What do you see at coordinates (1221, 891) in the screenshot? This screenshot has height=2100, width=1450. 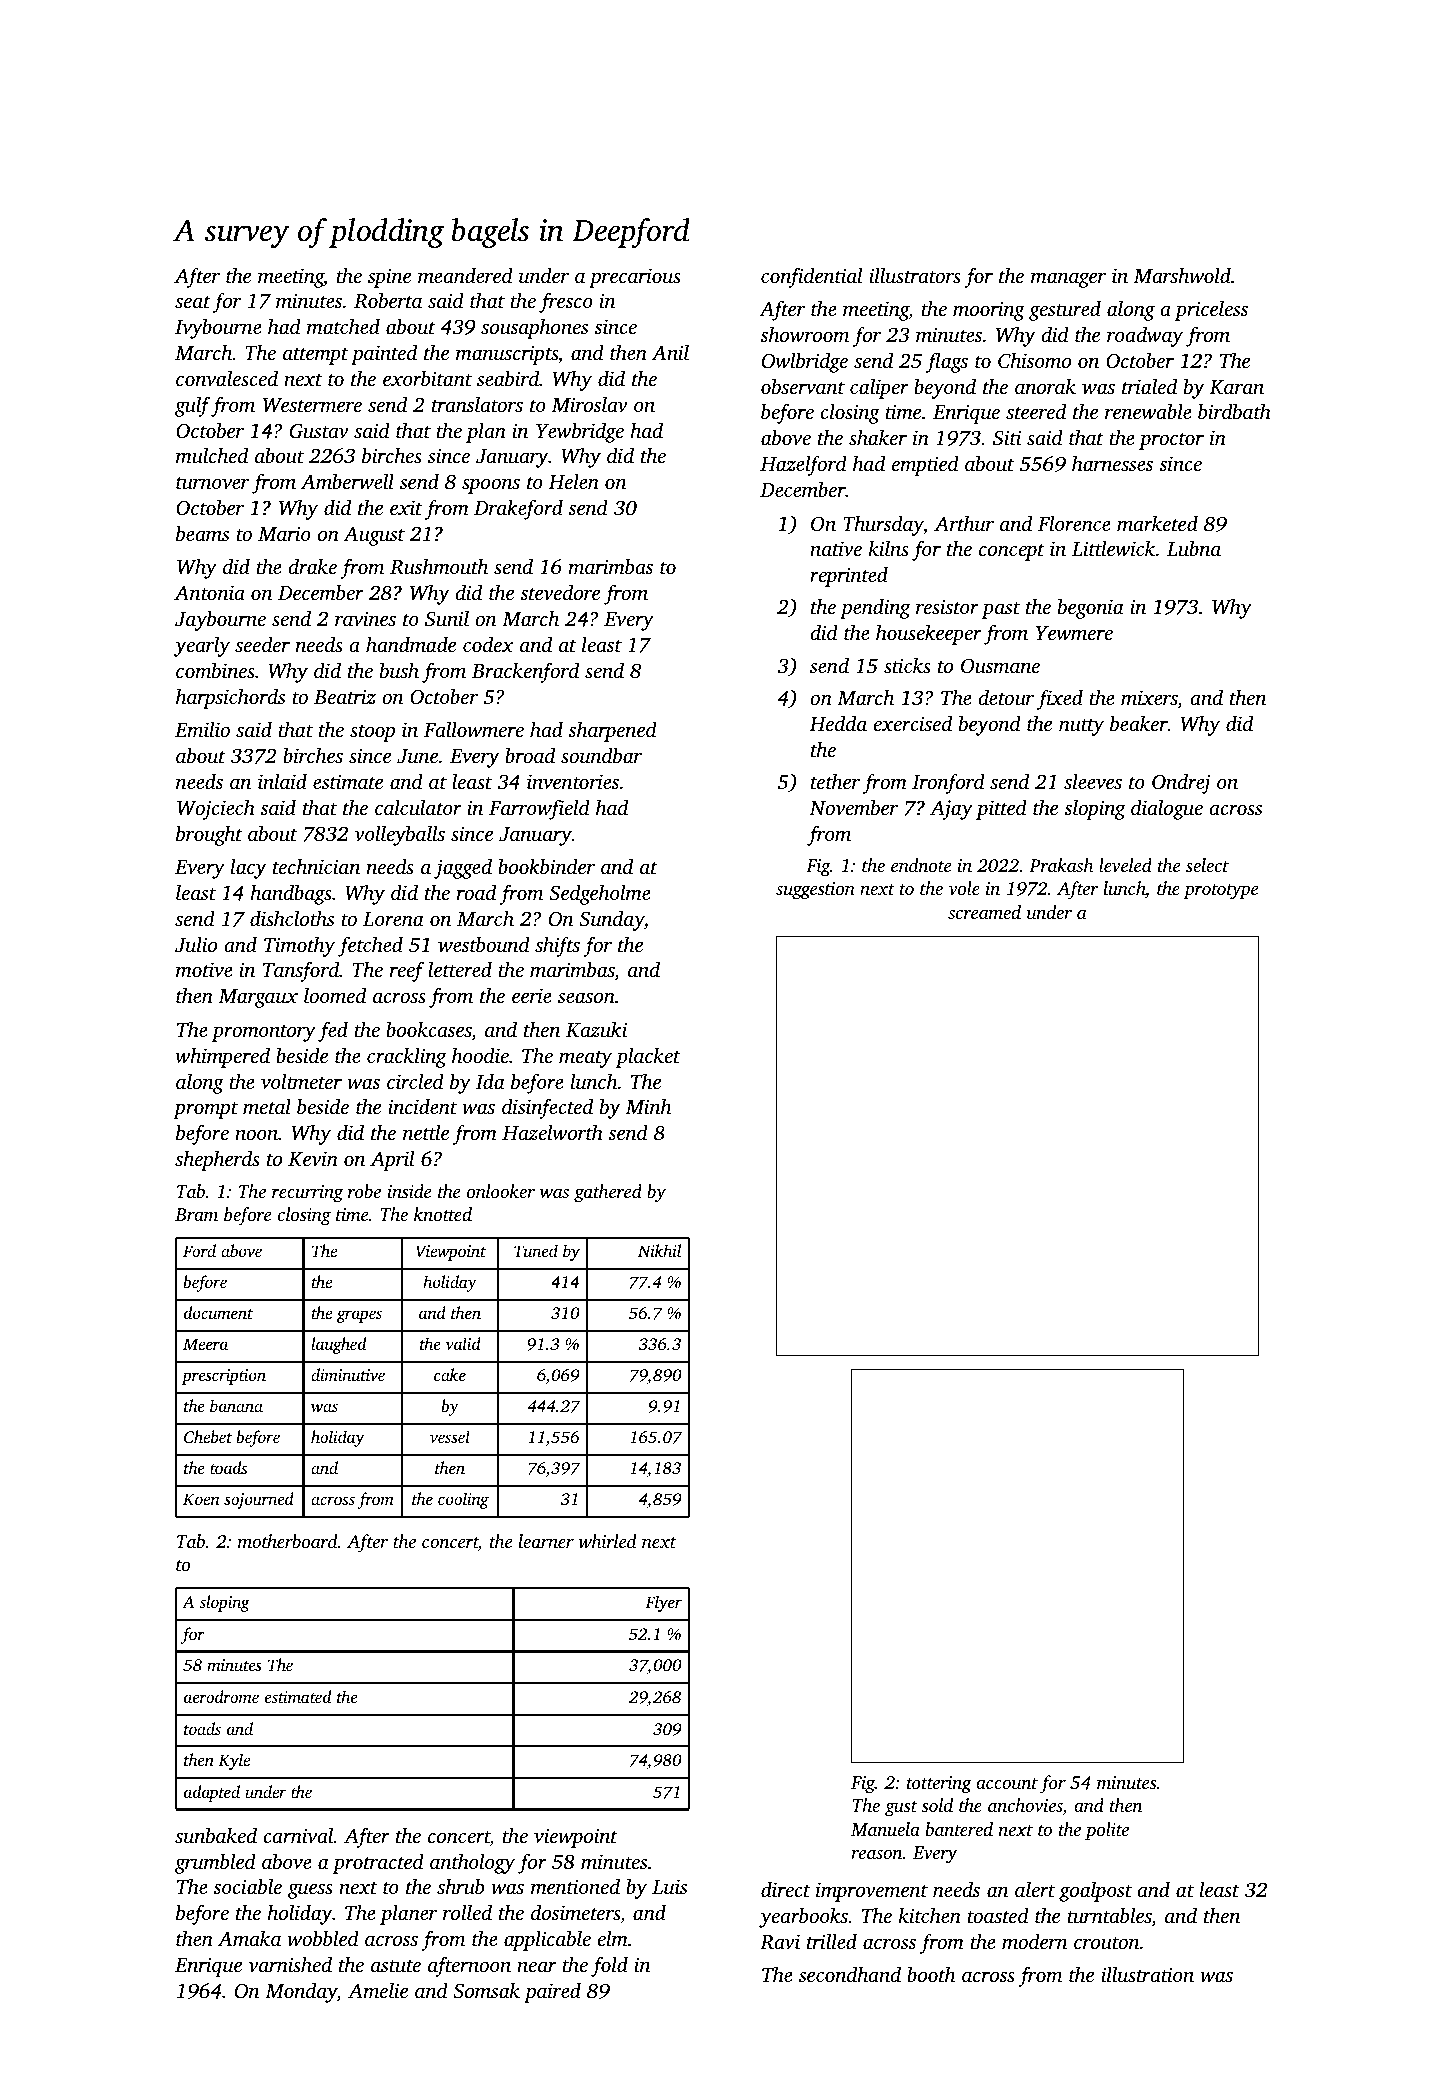 I see `prototype` at bounding box center [1221, 891].
